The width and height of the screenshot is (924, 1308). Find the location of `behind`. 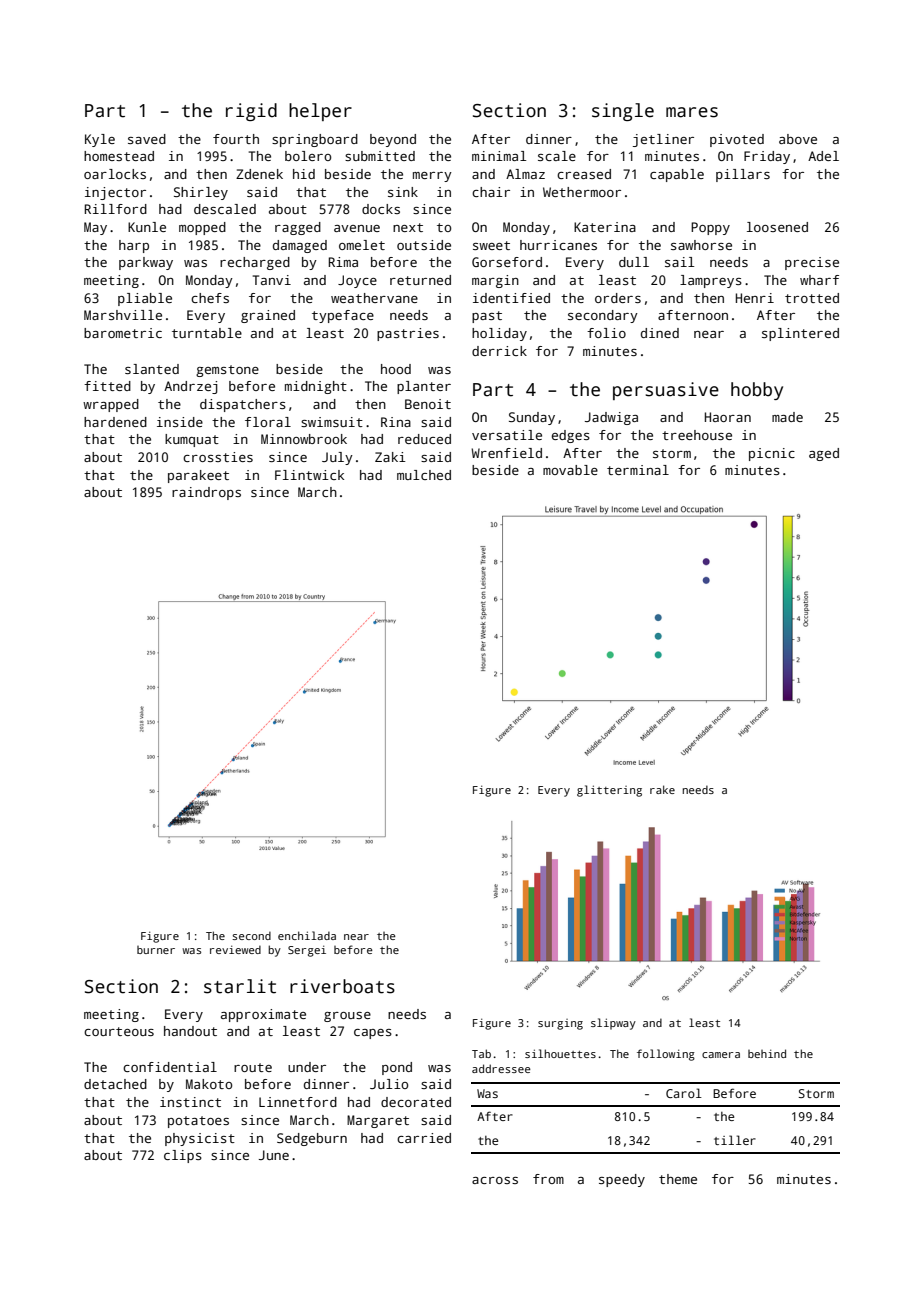

behind is located at coordinates (767, 1053).
